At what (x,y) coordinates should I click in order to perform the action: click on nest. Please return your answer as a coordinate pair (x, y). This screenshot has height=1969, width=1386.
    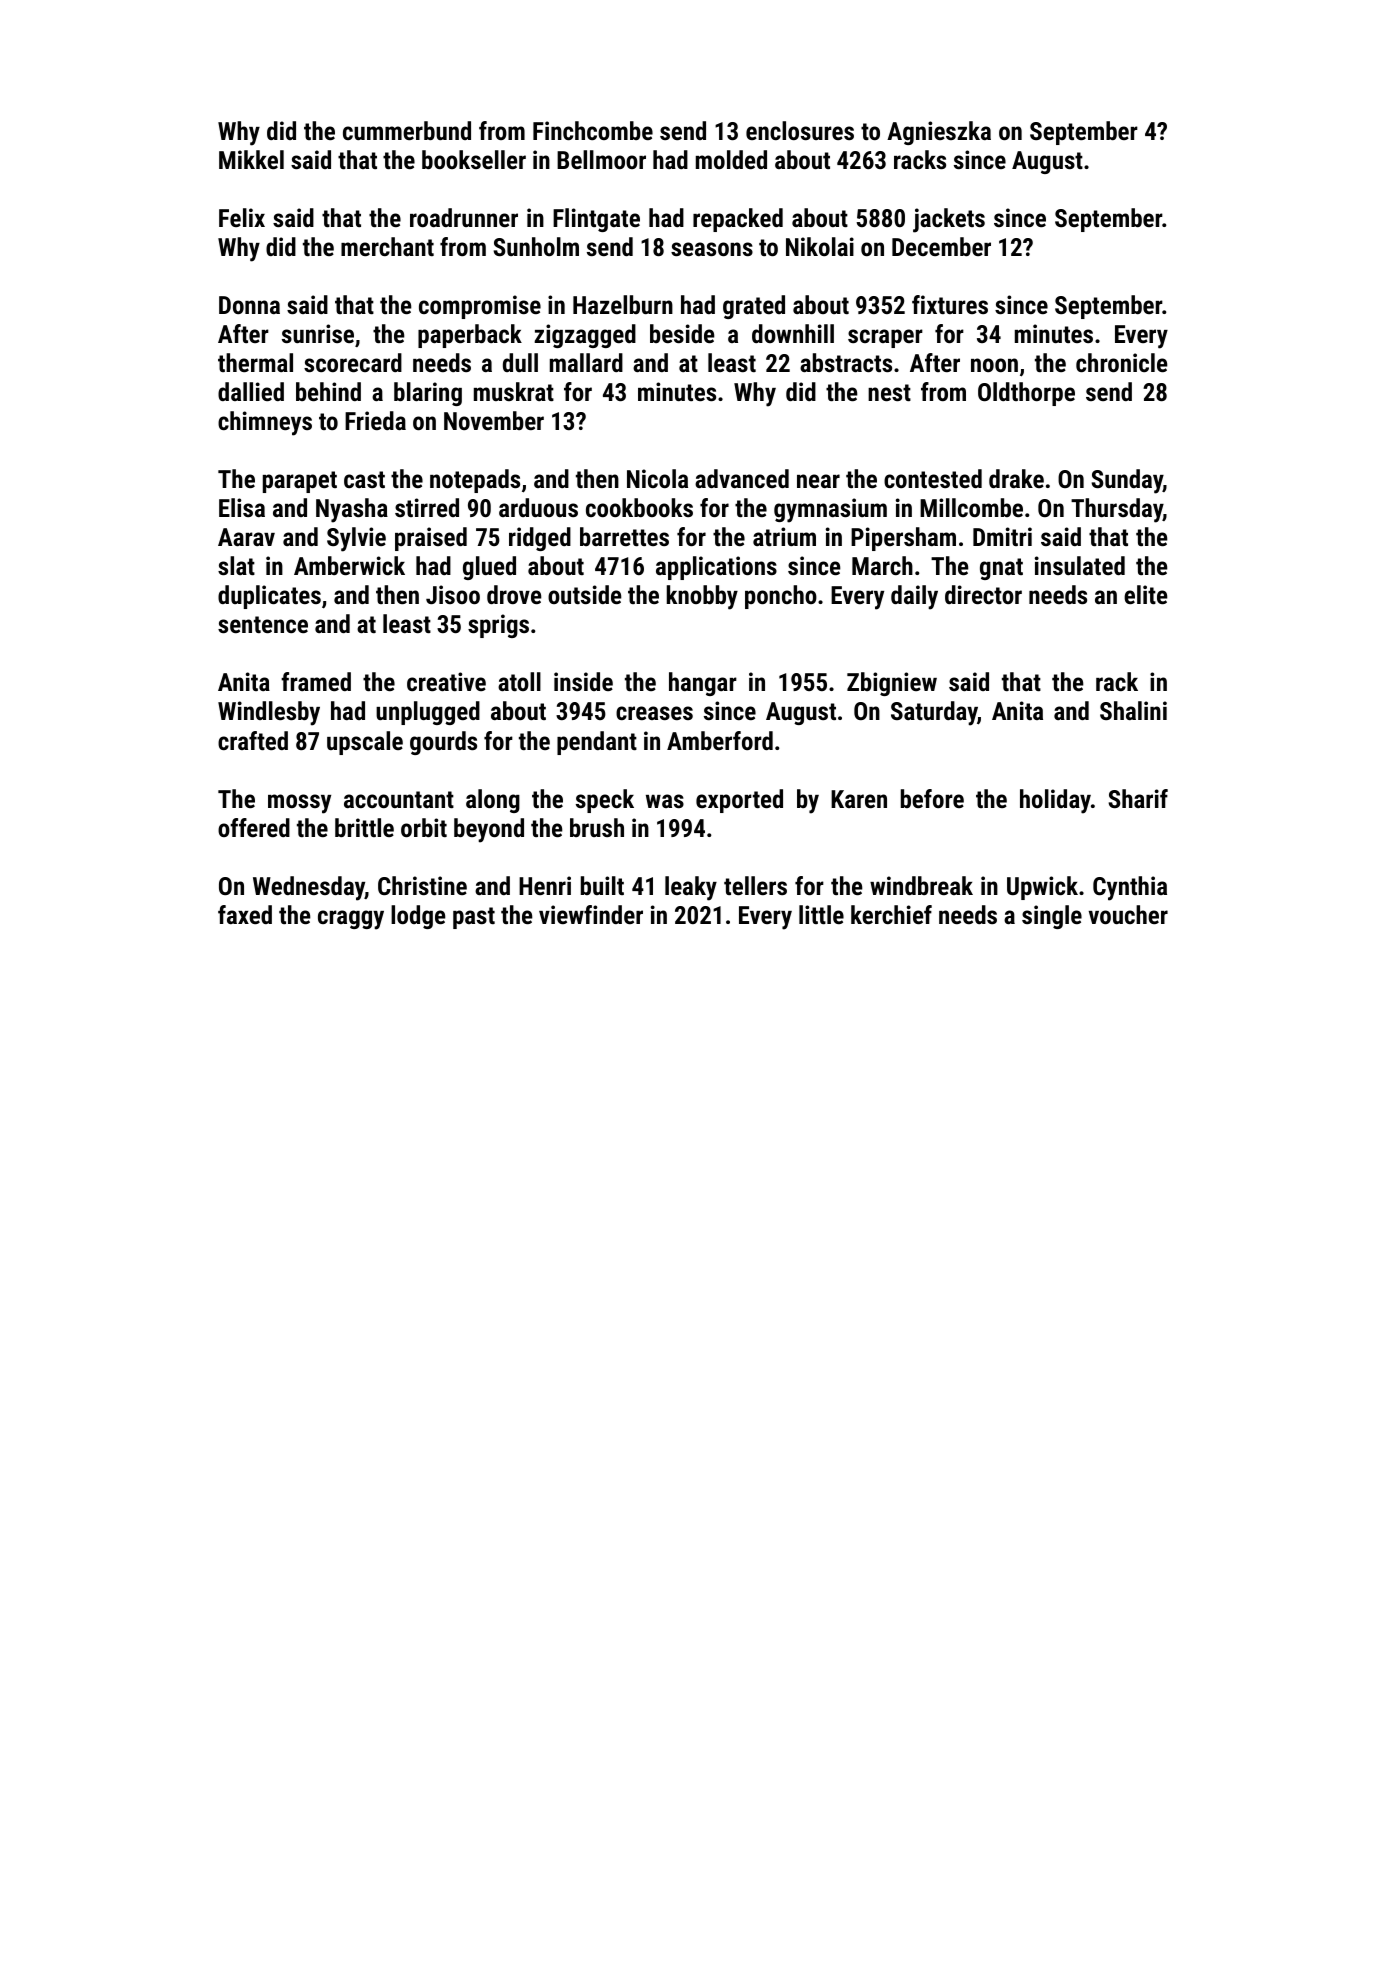
    Looking at the image, I should click on (889, 392).
